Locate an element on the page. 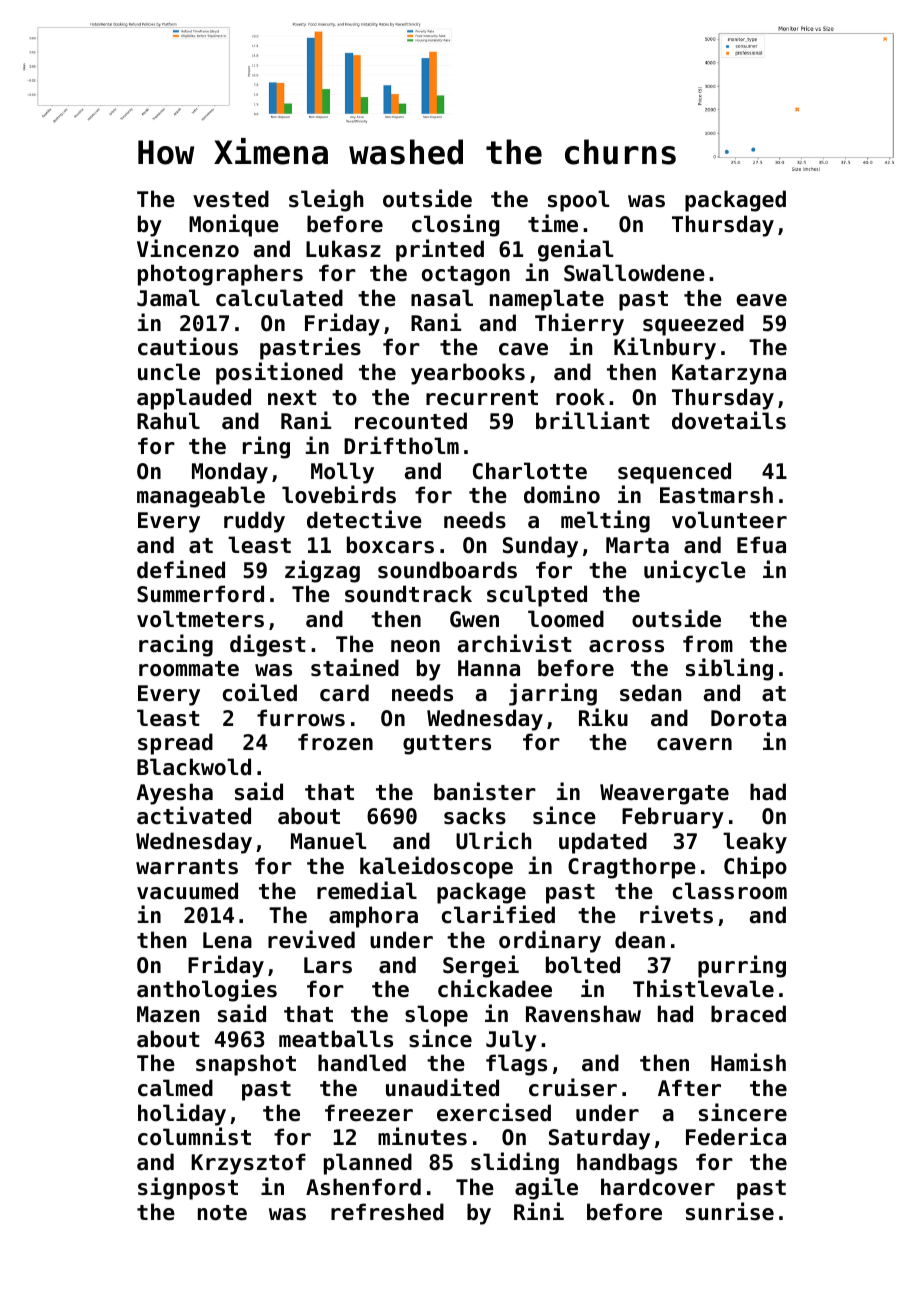 Image resolution: width=924 pixels, height=1311 pixels. from is located at coordinates (708, 644).
